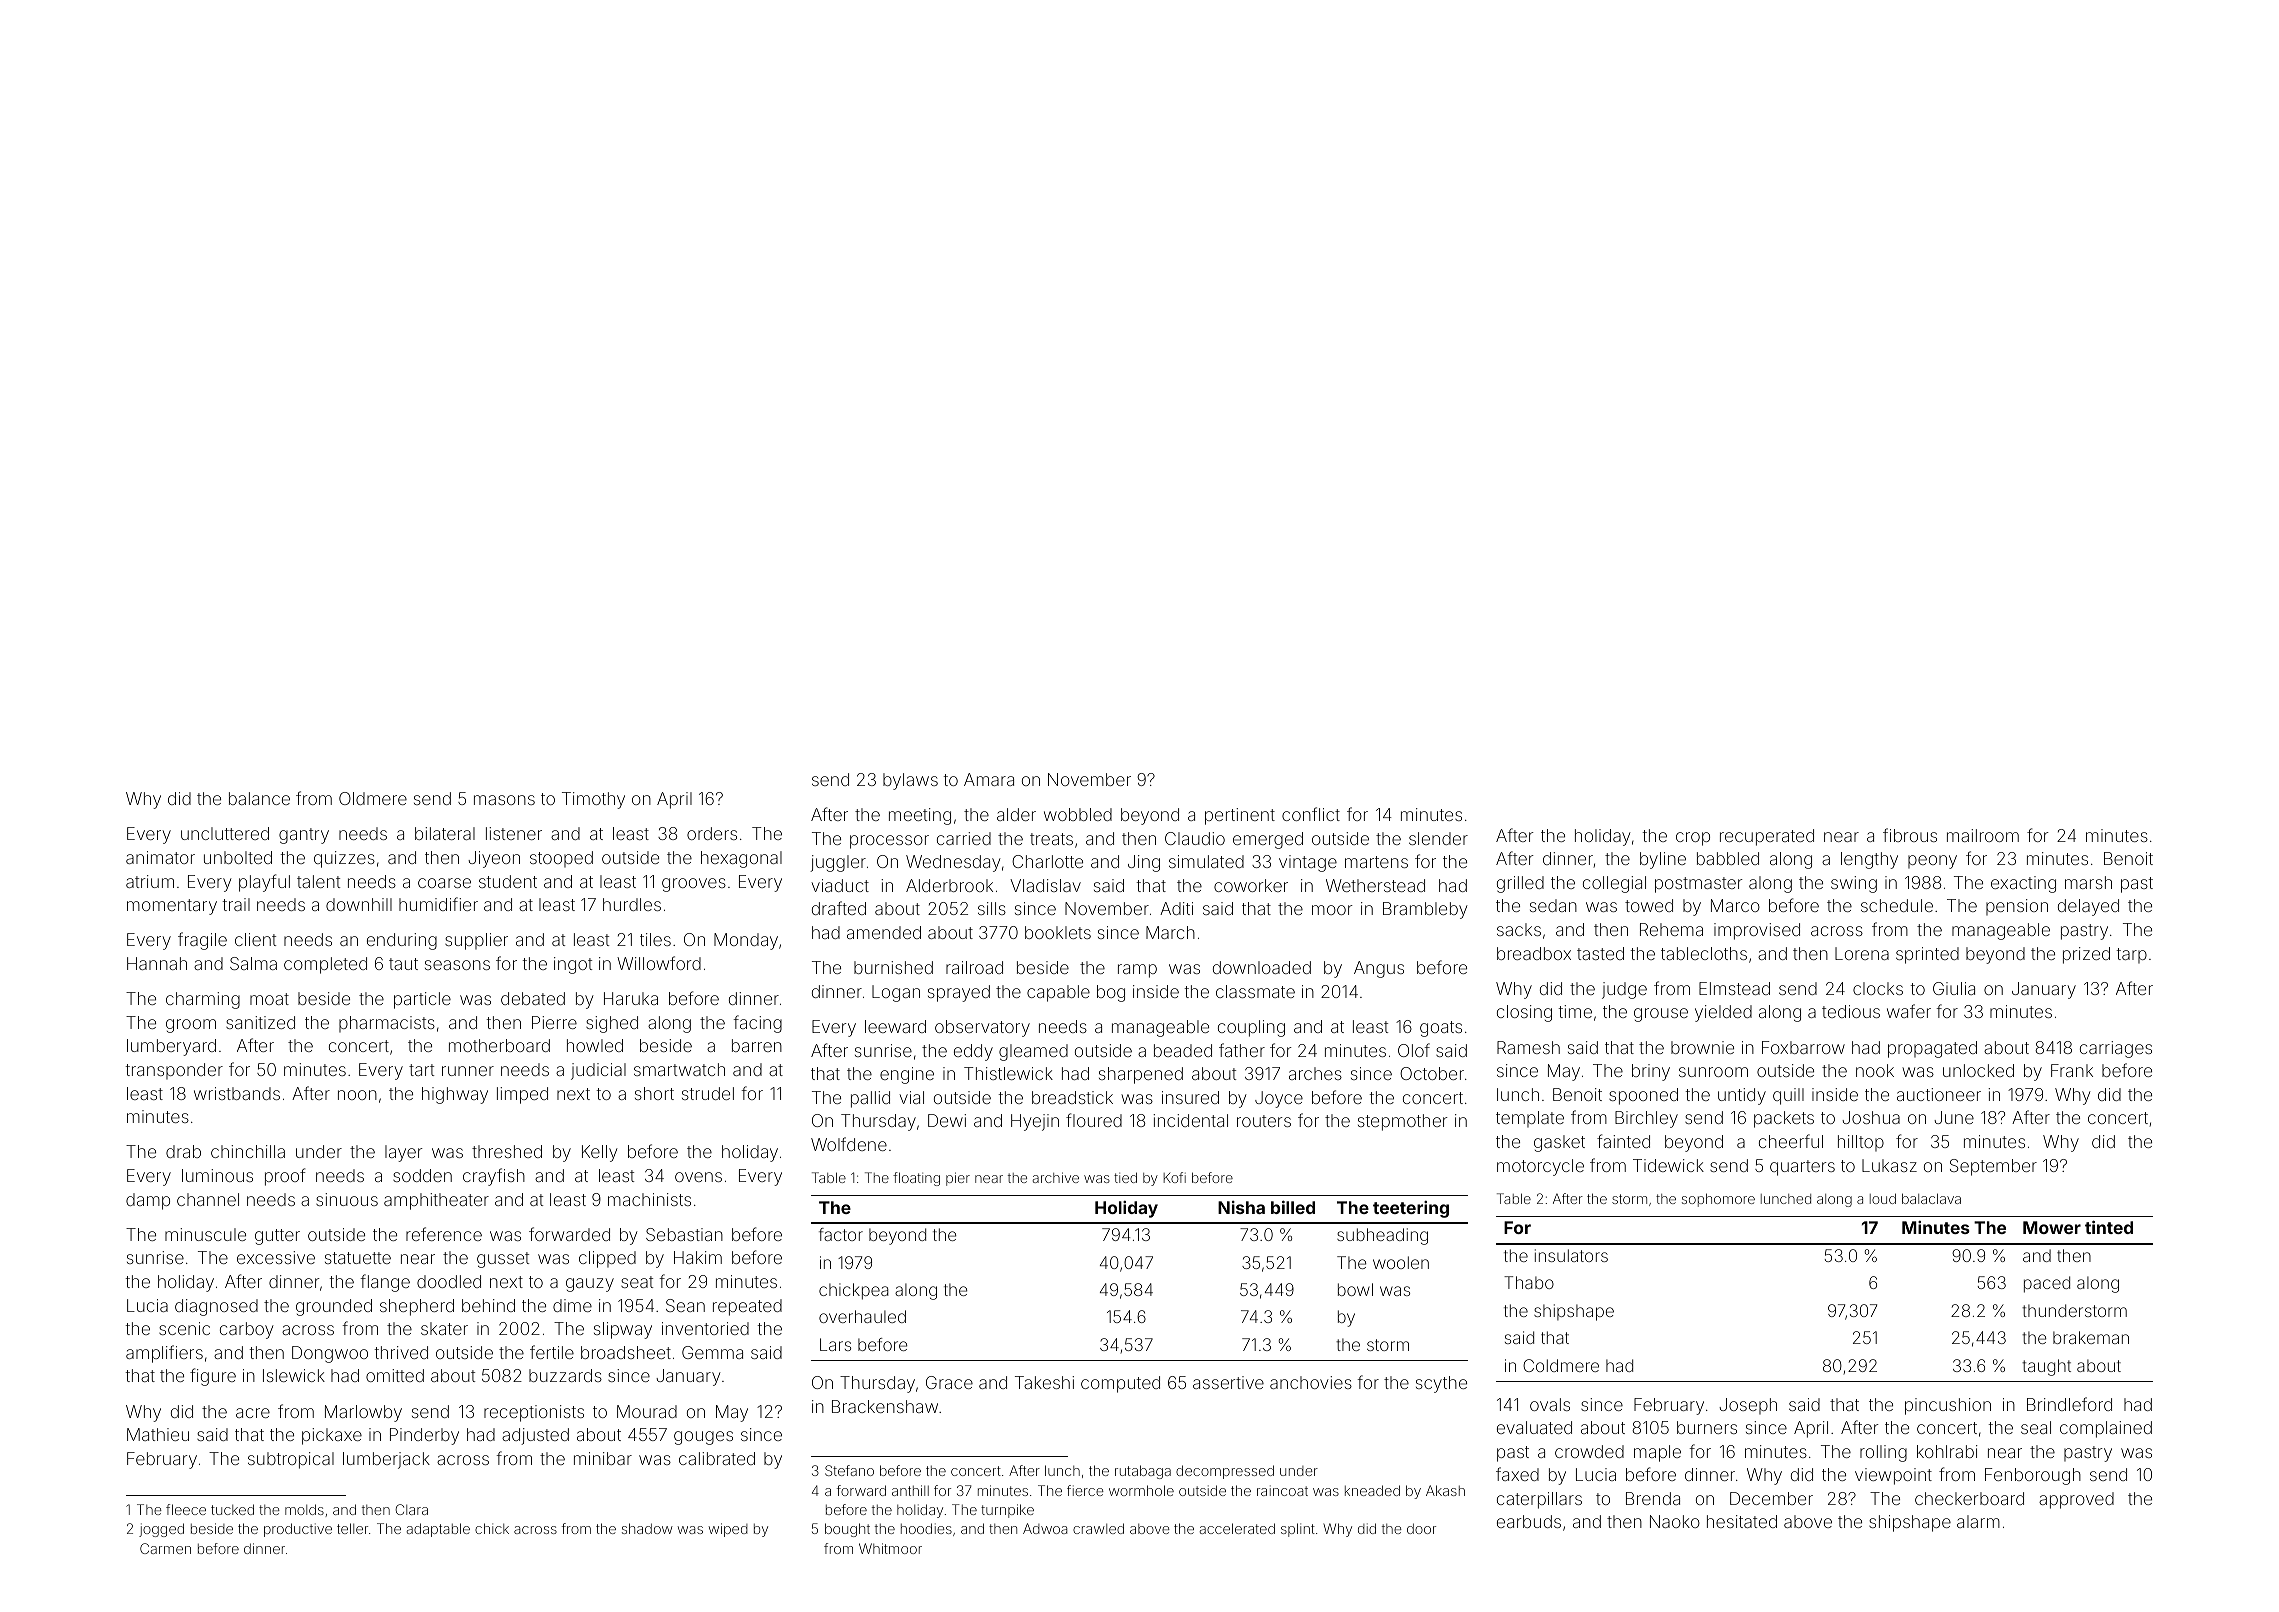 This screenshot has height=1612, width=2279. What do you see at coordinates (225, 833) in the screenshot?
I see `uncluttered` at bounding box center [225, 833].
